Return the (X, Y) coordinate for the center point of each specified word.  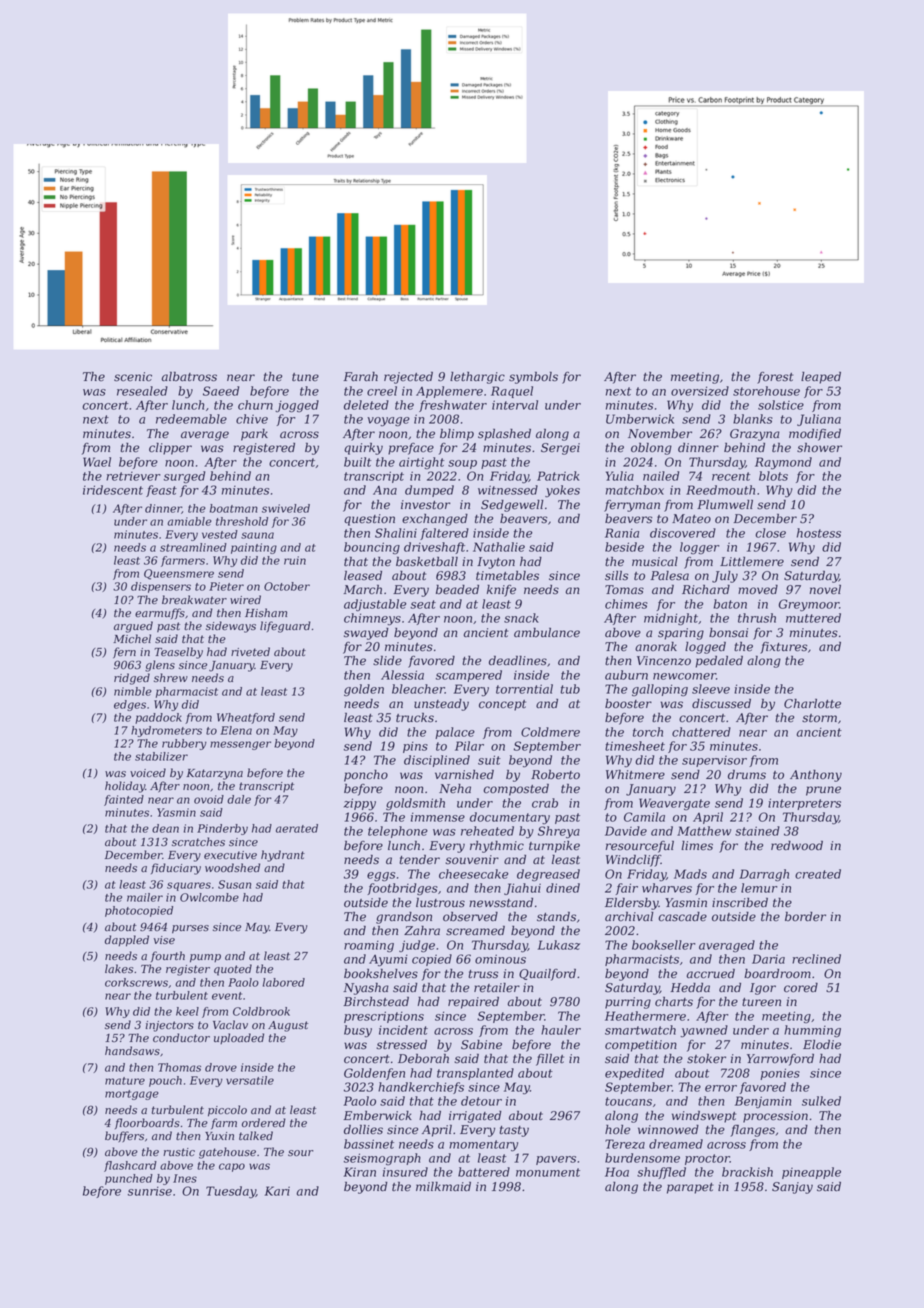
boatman (234, 508)
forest (775, 377)
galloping (660, 690)
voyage (388, 422)
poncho (366, 776)
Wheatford (246, 718)
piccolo (227, 1111)
